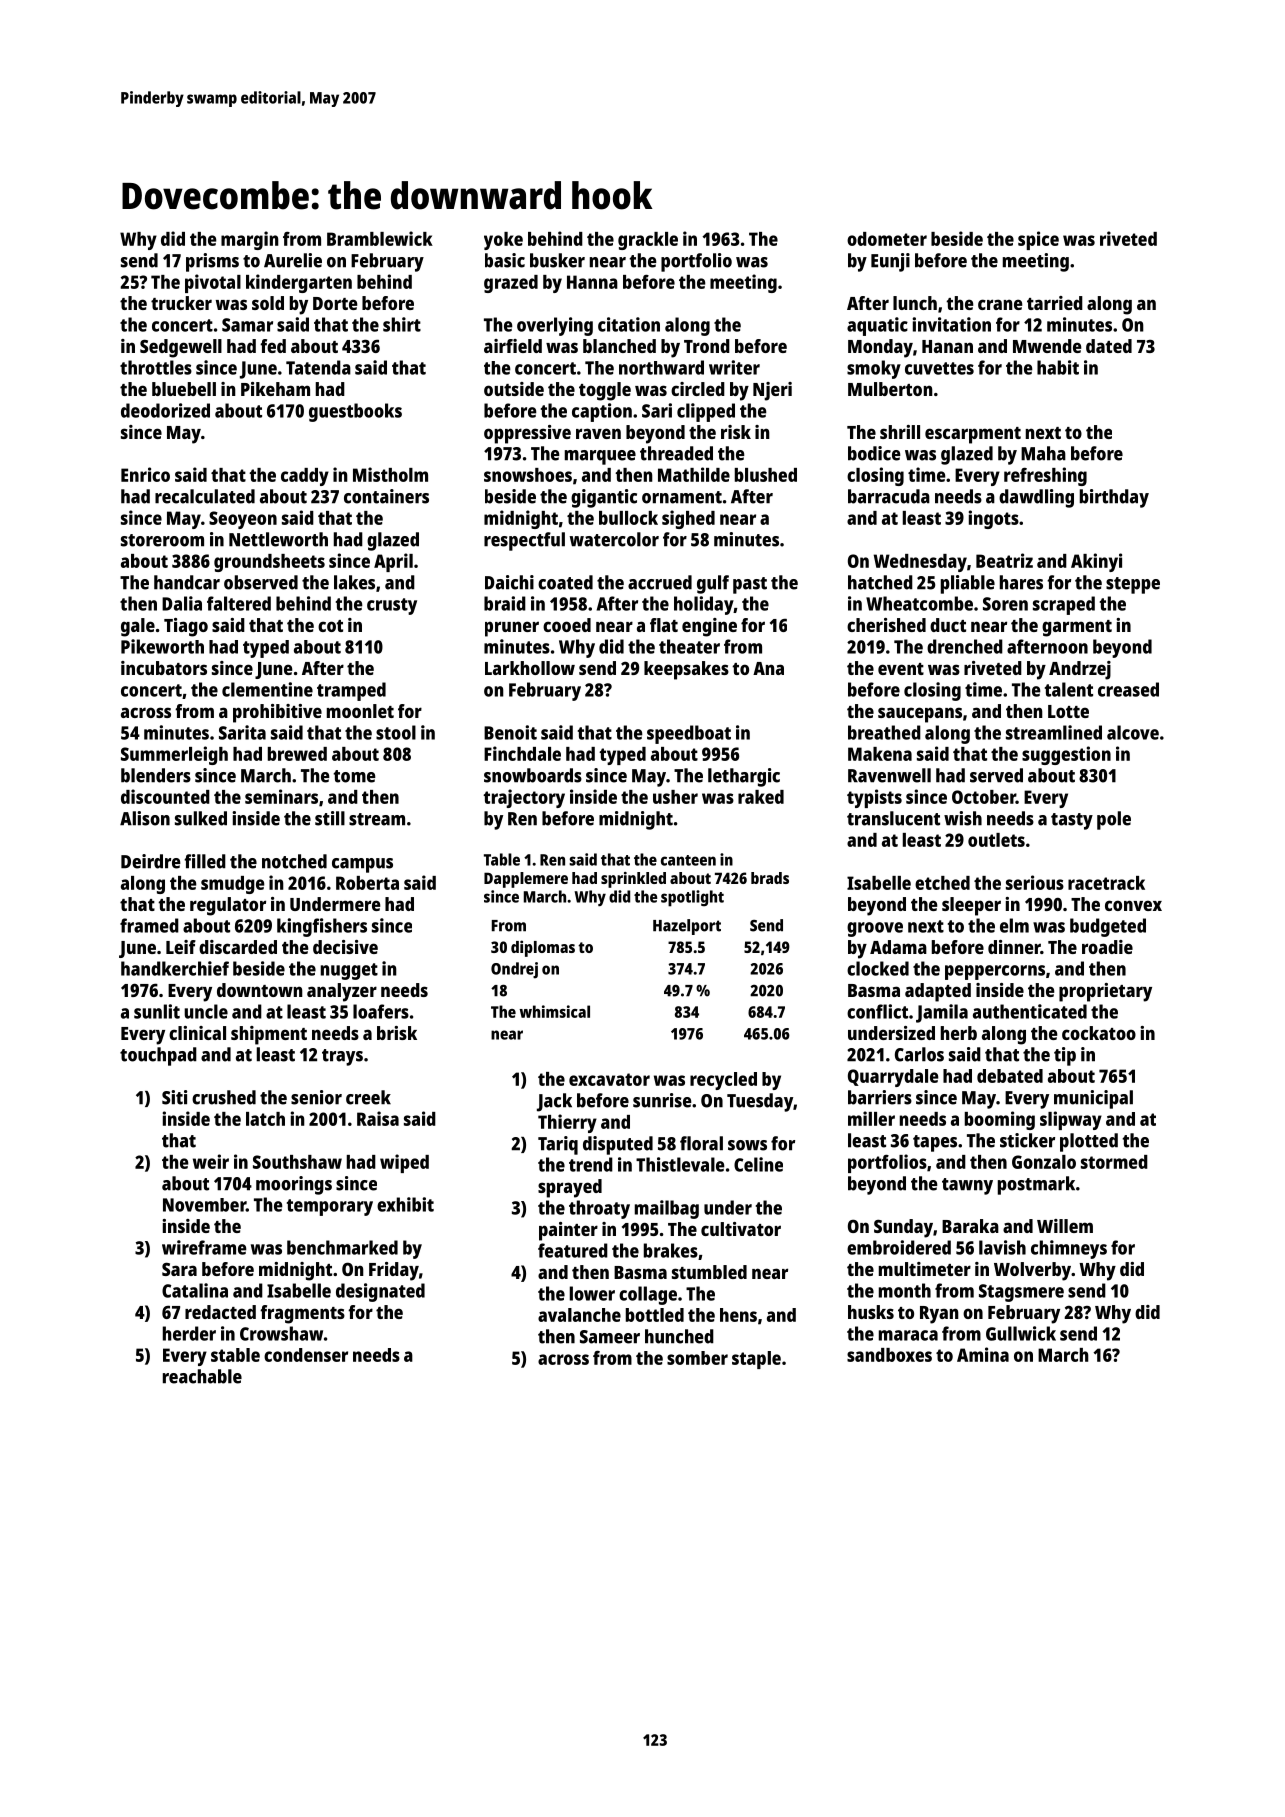 The height and width of the page is (1817, 1285). I want to click on habit, so click(1058, 367).
